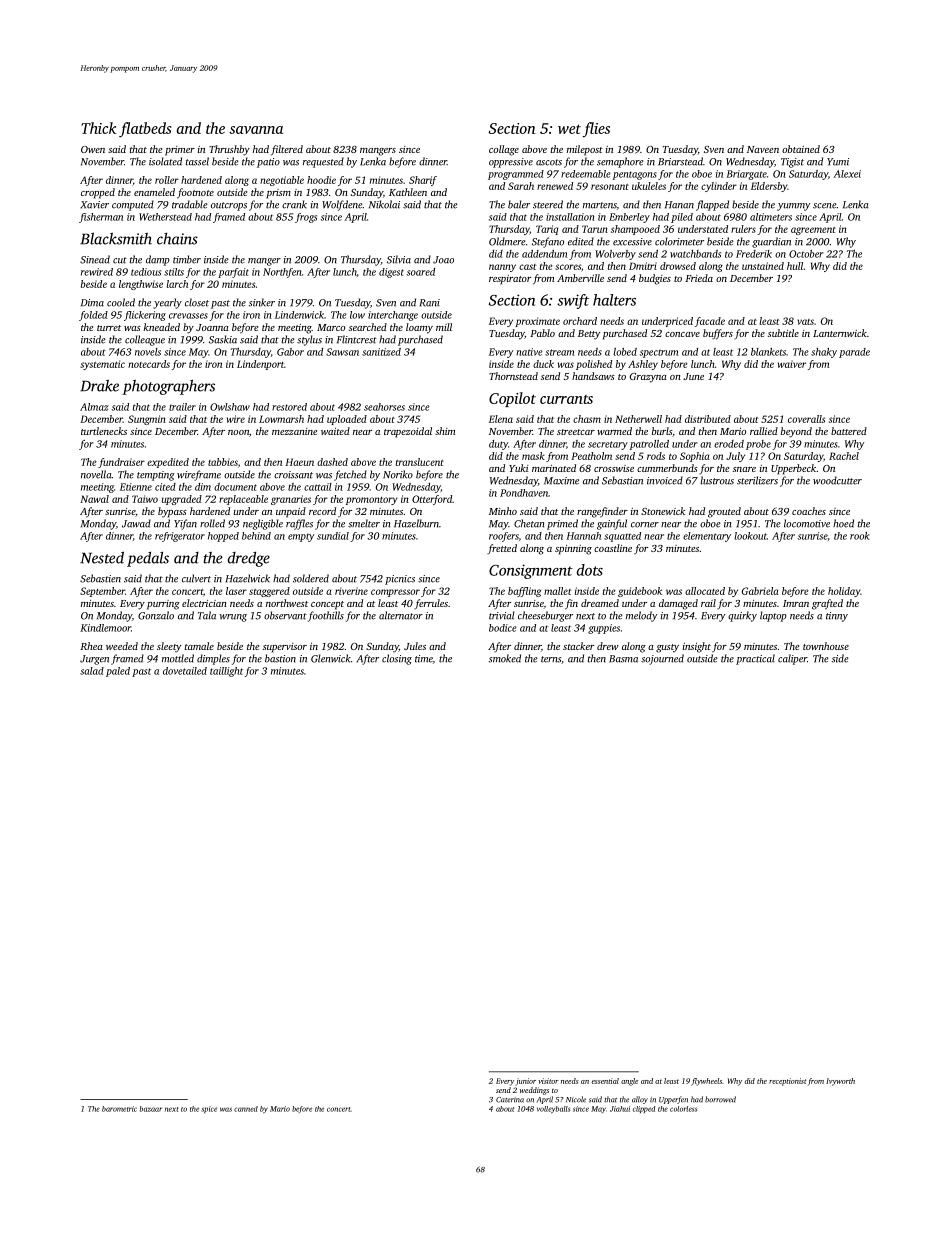 The height and width of the screenshot is (1233, 952). Describe the element at coordinates (531, 571) in the screenshot. I see `Consignment` at that location.
